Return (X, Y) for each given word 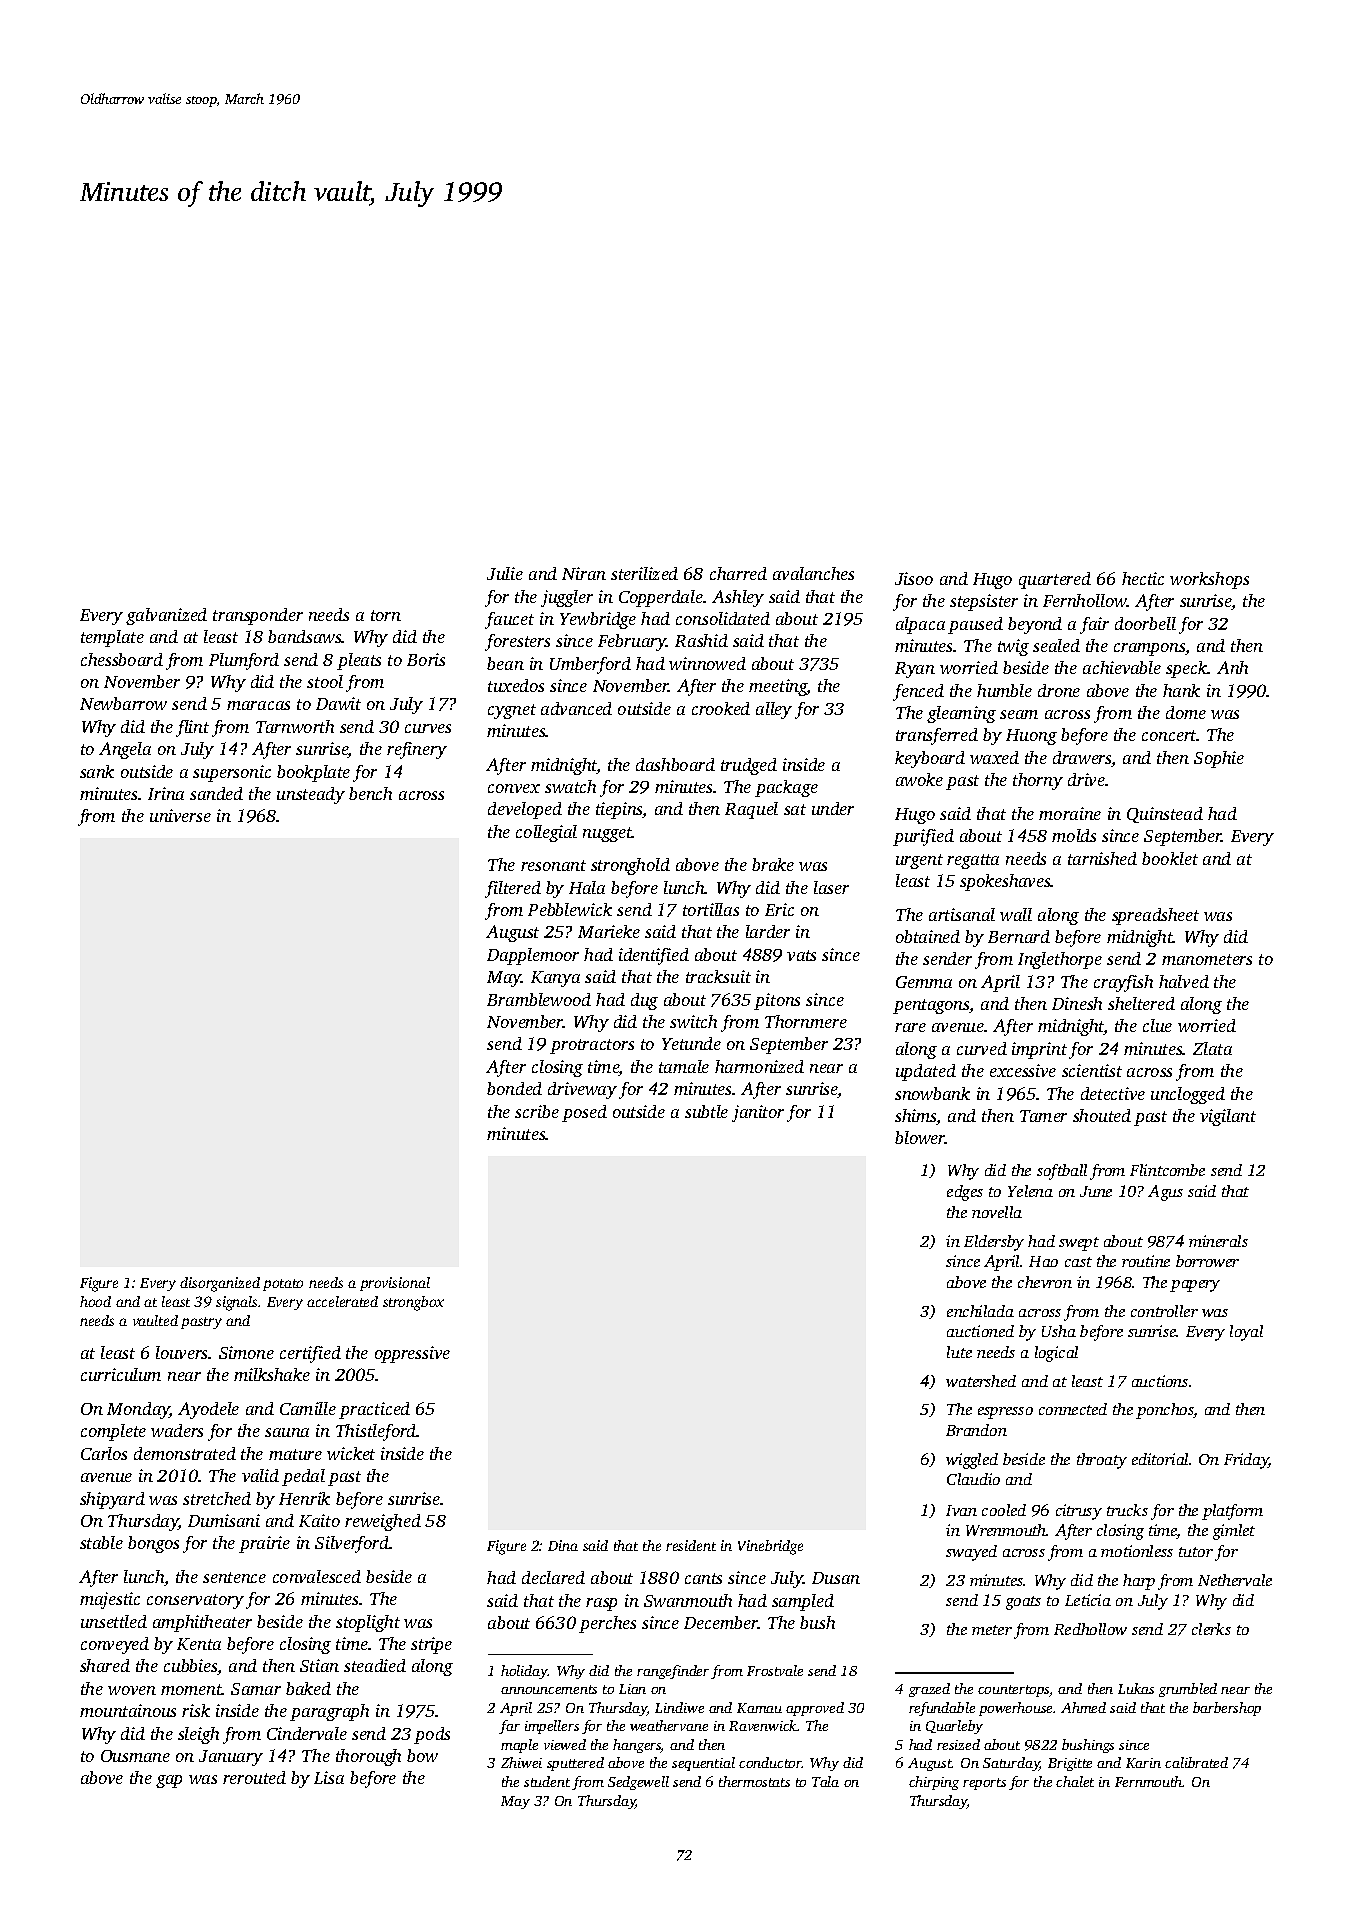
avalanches (813, 573)
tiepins (619, 810)
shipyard (112, 1500)
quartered (1055, 580)
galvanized (166, 616)
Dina (563, 1545)
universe (180, 815)
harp (1139, 1582)
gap (169, 1781)
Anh (1232, 667)
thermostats (754, 1781)
